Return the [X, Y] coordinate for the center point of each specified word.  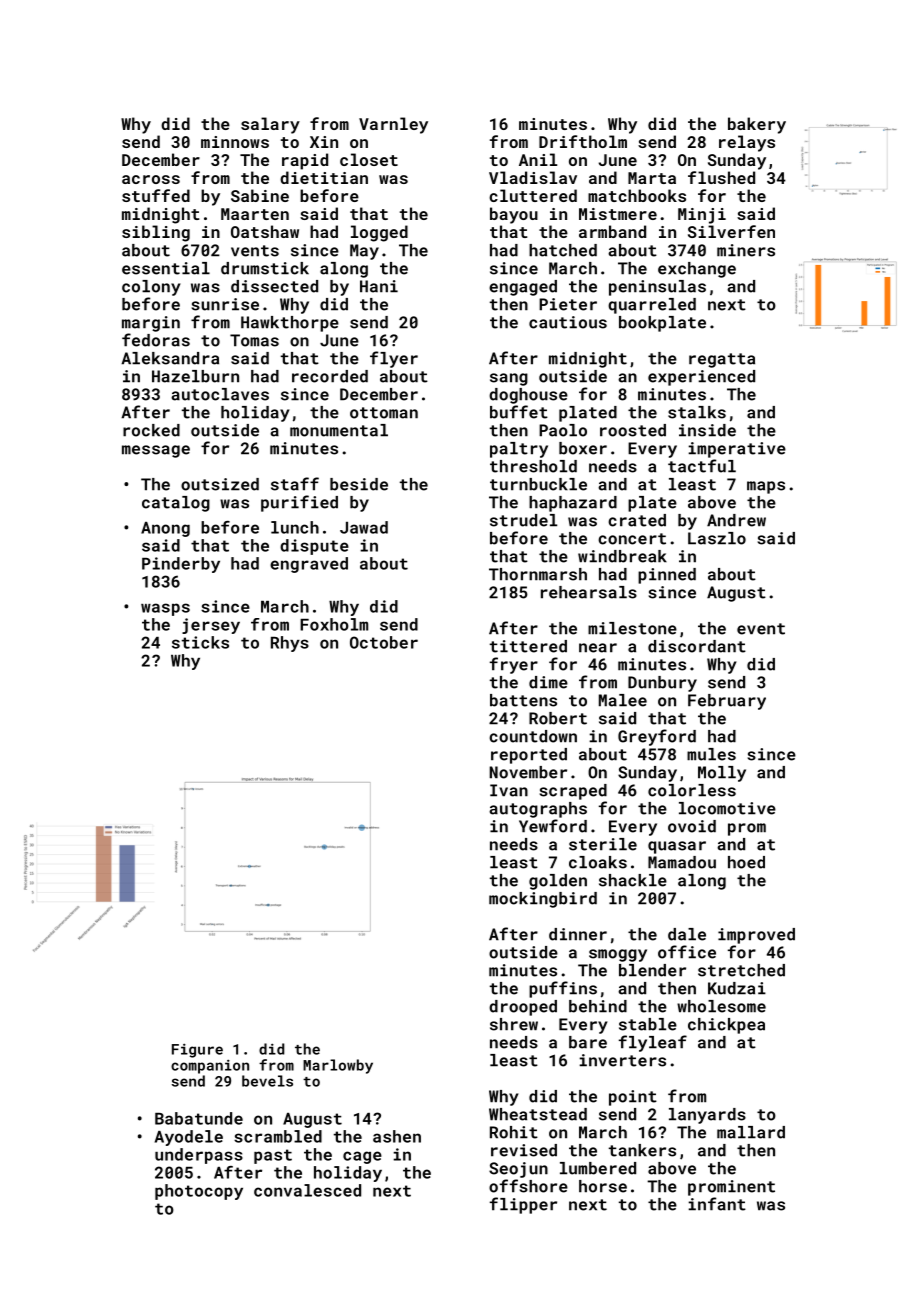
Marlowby [338, 1066]
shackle [633, 880]
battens [523, 700]
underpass [199, 1156]
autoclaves [220, 394]
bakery [757, 125]
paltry [519, 450]
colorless [692, 790]
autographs [538, 810]
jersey [211, 626]
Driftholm [583, 141]
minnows [235, 142]
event [761, 629]
